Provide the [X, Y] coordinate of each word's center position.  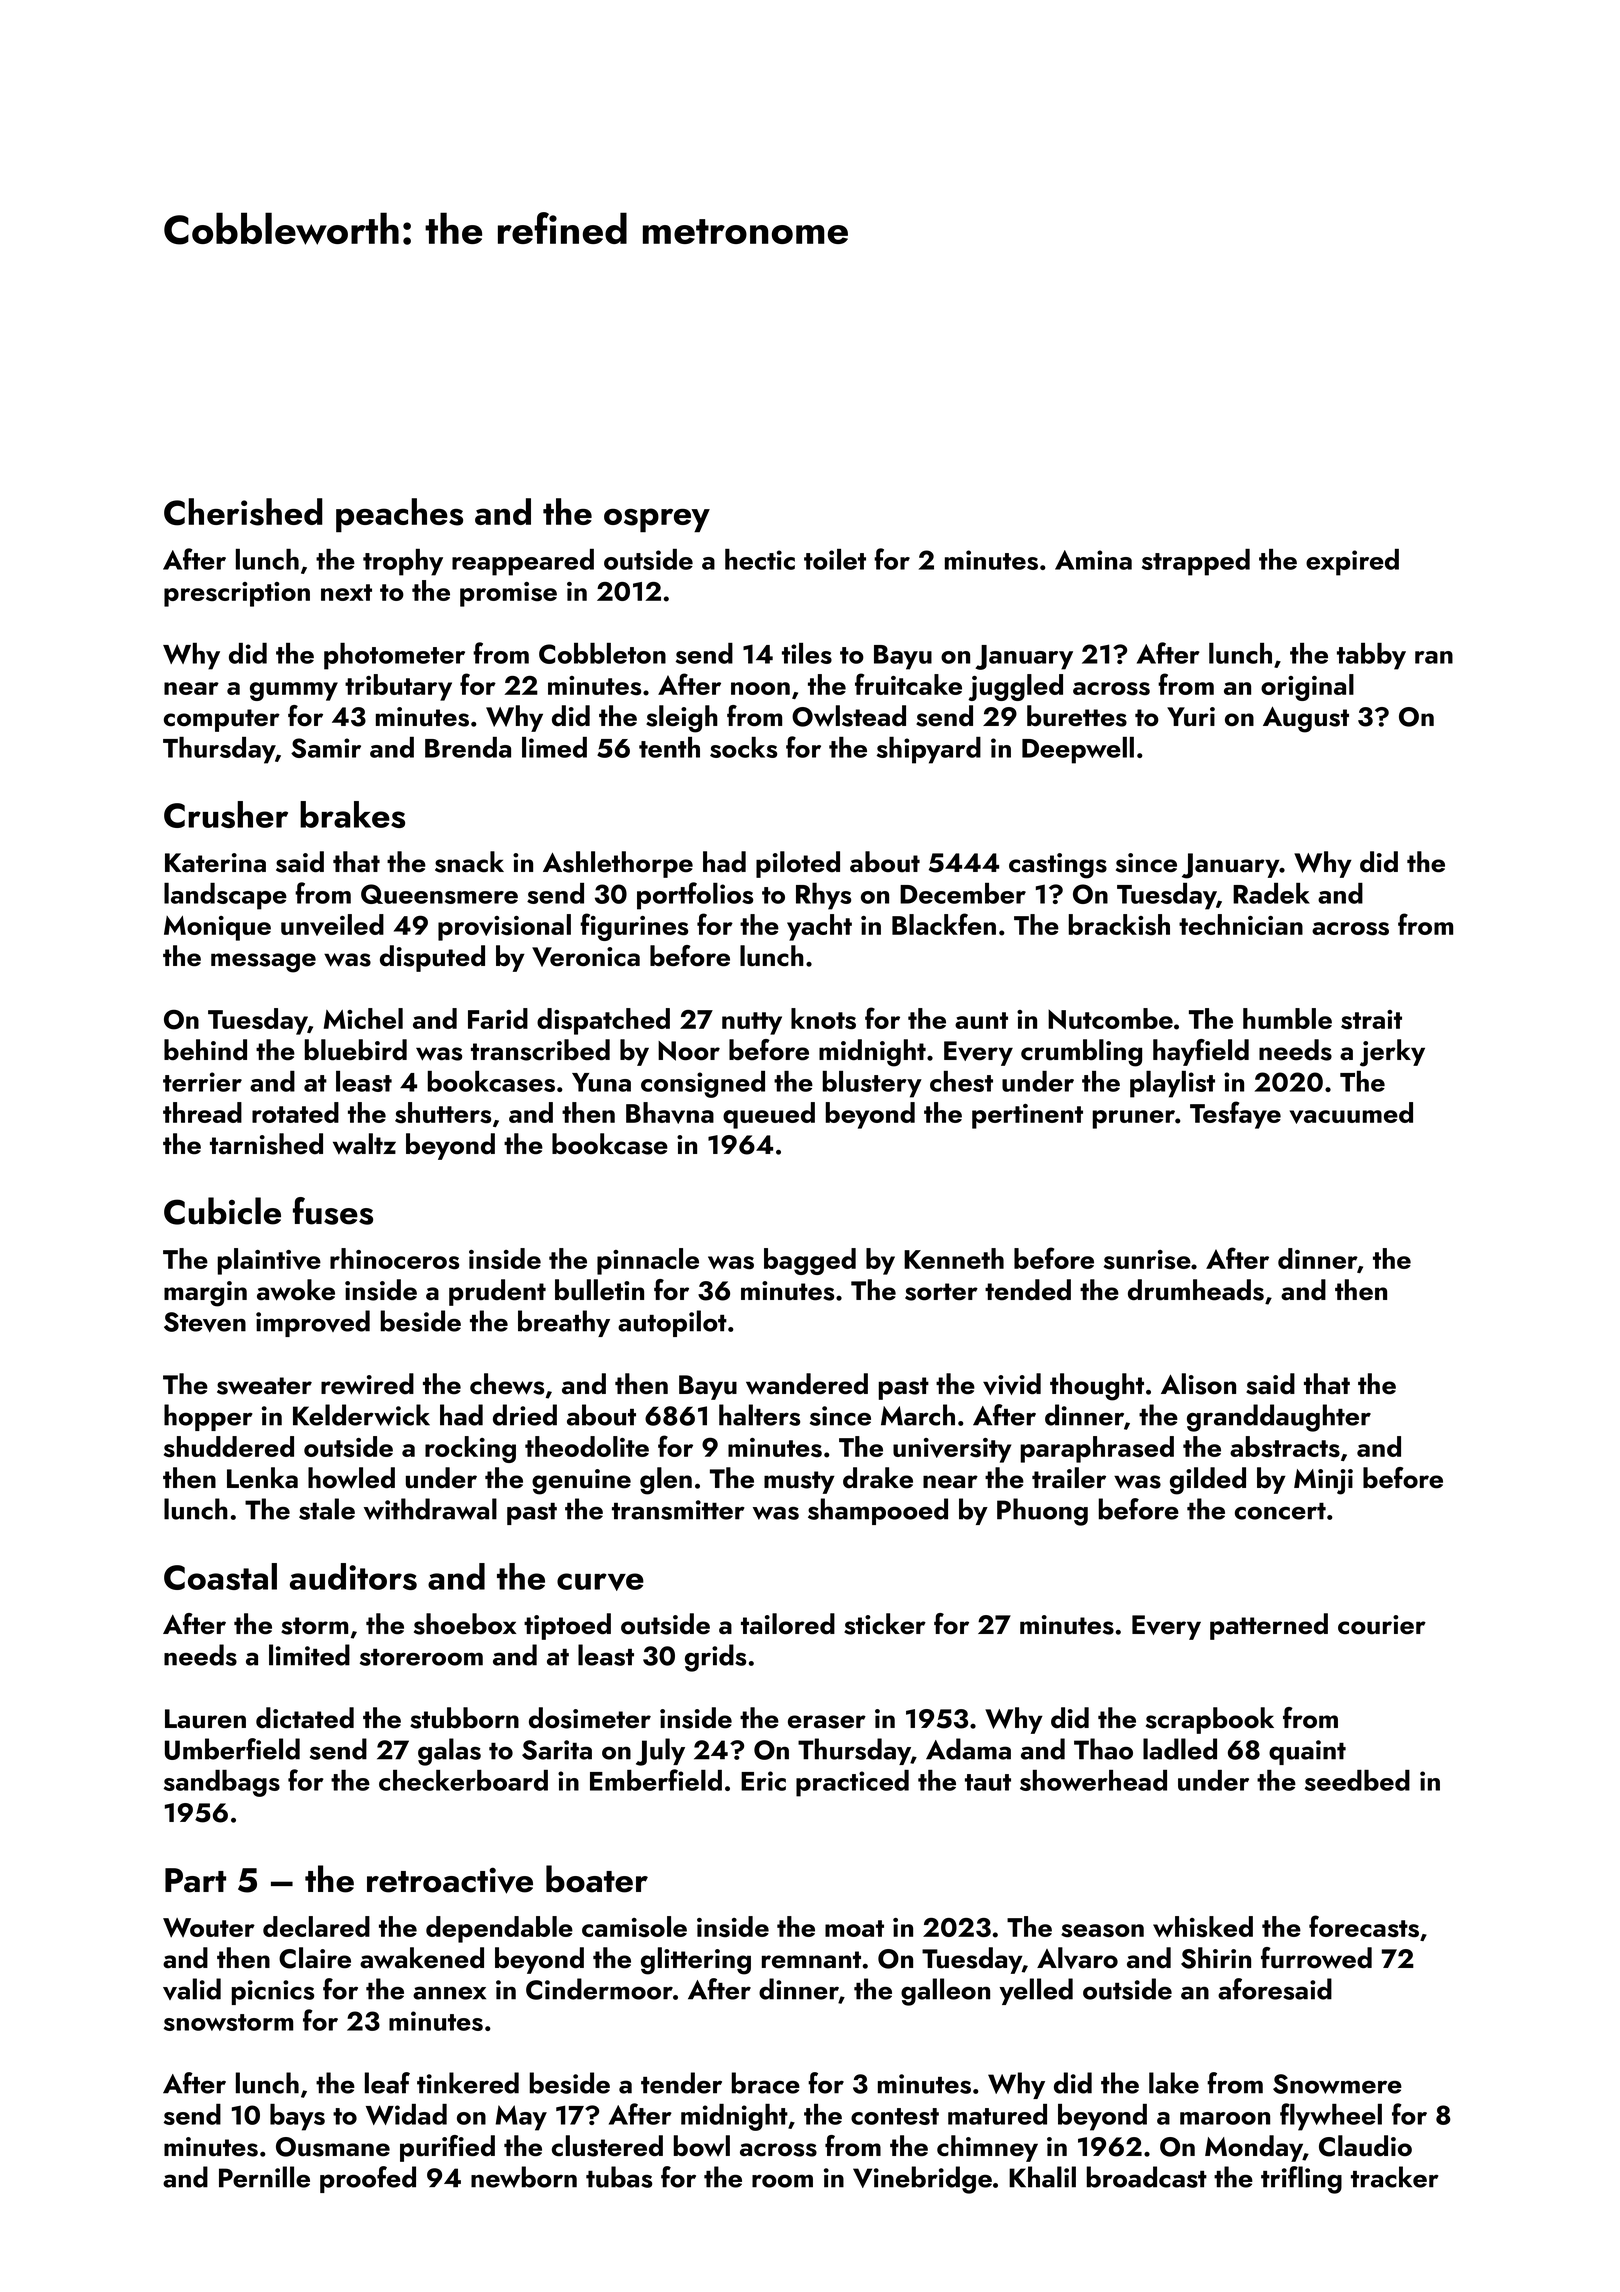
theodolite [587, 1446]
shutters [443, 1113]
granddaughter [1279, 1418]
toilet [835, 559]
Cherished [243, 512]
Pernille [264, 2177]
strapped [1196, 562]
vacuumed [1351, 1113]
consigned [703, 1084]
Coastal [220, 1576]
